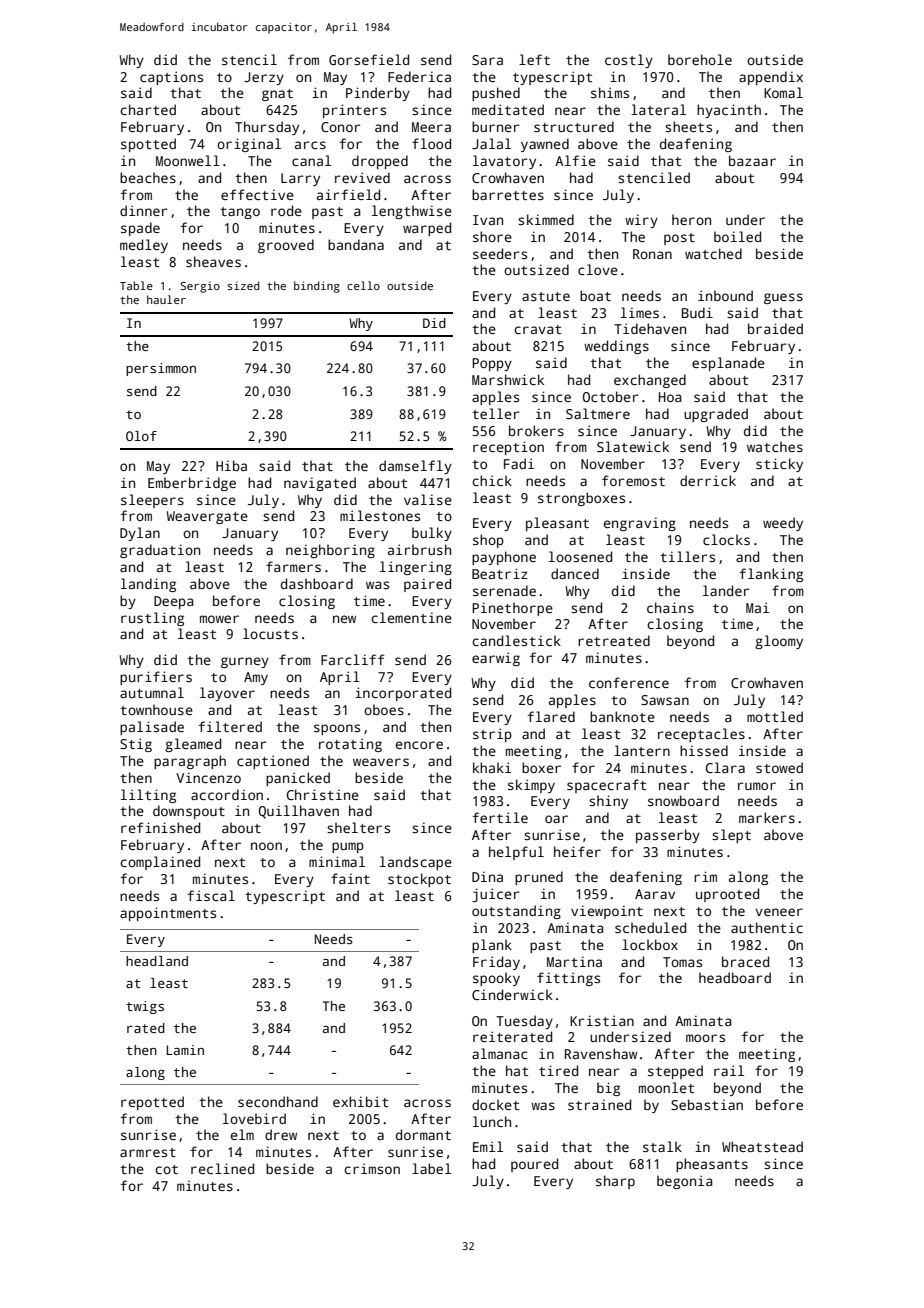  What do you see at coordinates (411, 617) in the screenshot?
I see `clementine` at bounding box center [411, 617].
